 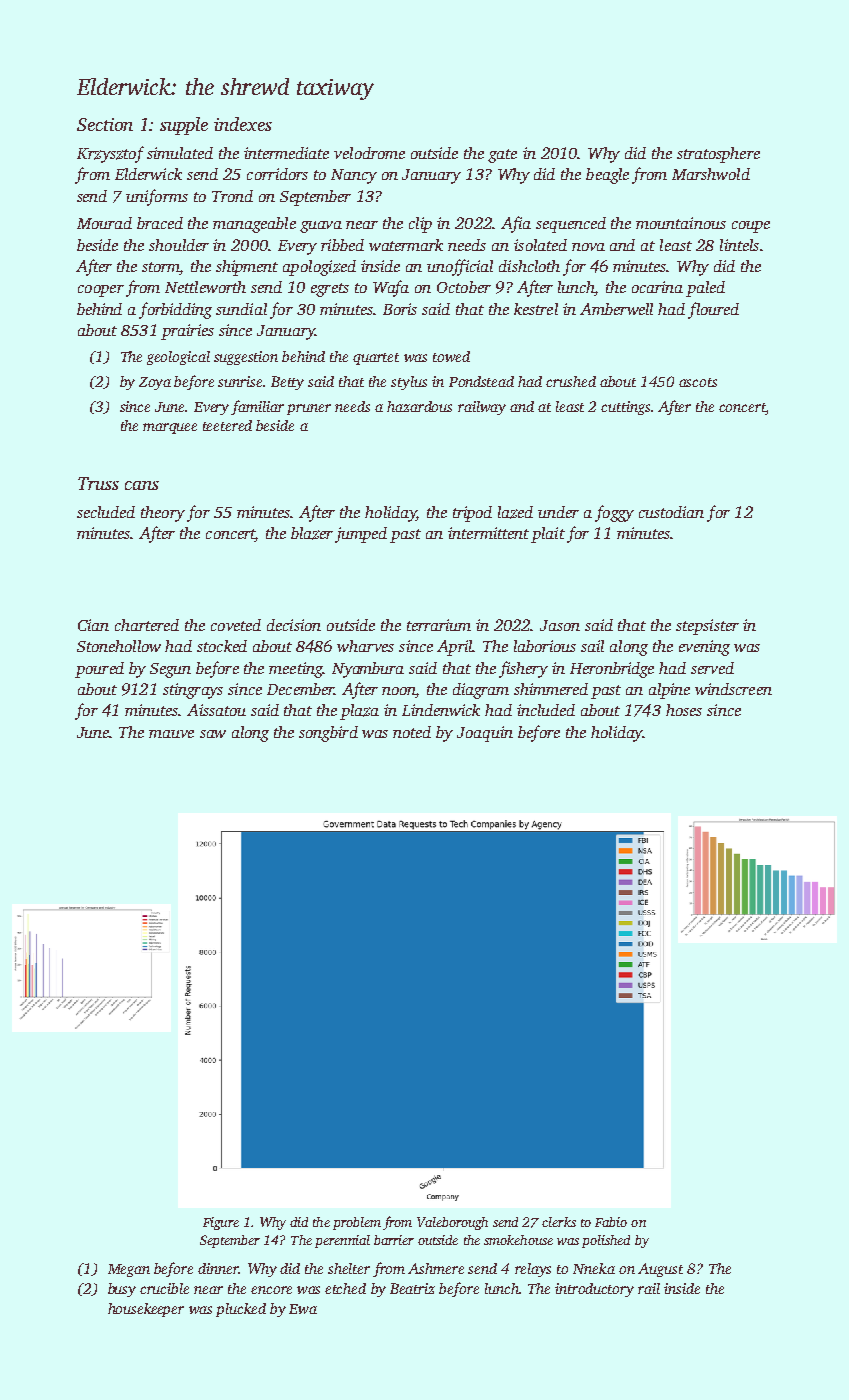 I want to click on Cian, so click(x=93, y=625).
